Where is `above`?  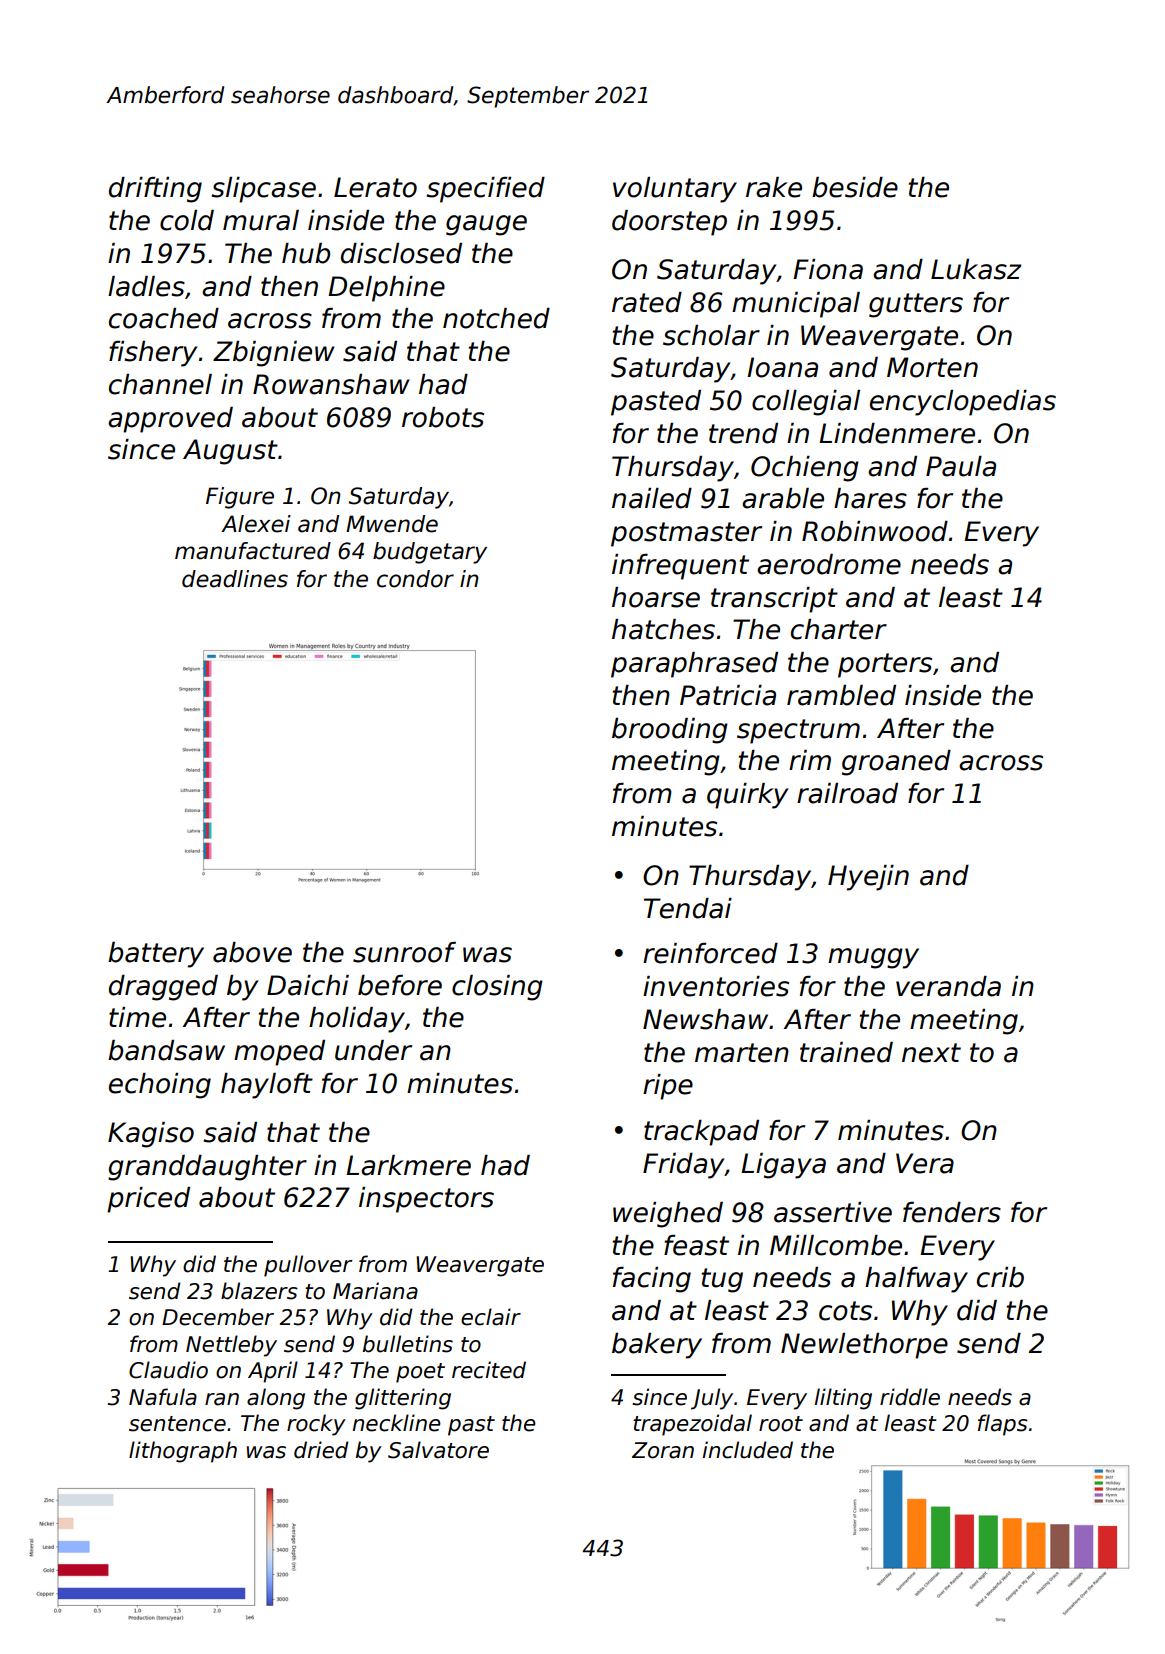
above is located at coordinates (252, 952).
